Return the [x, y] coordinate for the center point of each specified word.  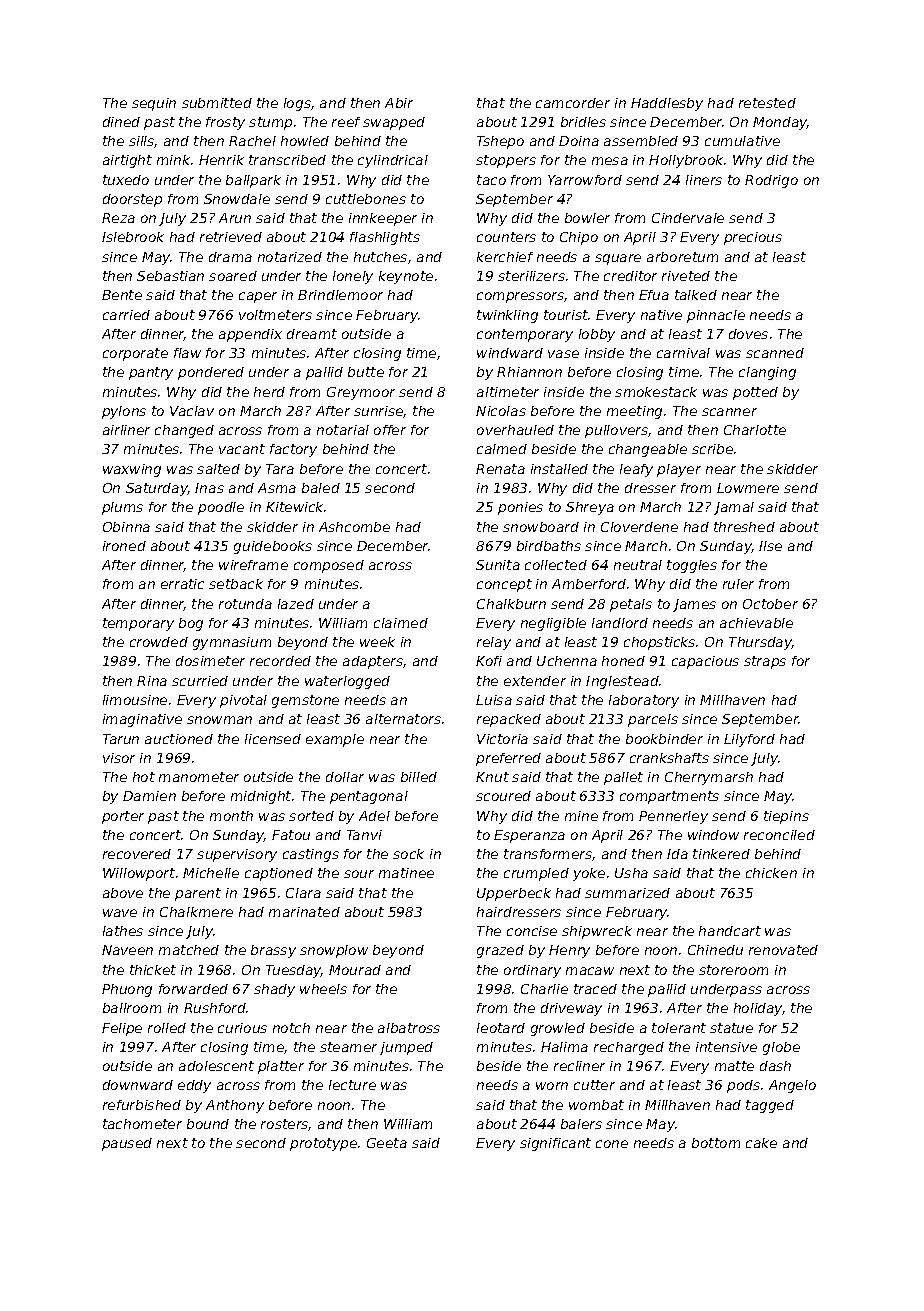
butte [366, 372]
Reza [118, 218]
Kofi [489, 661]
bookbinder [664, 739]
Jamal [734, 508]
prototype [323, 1144]
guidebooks [273, 547]
